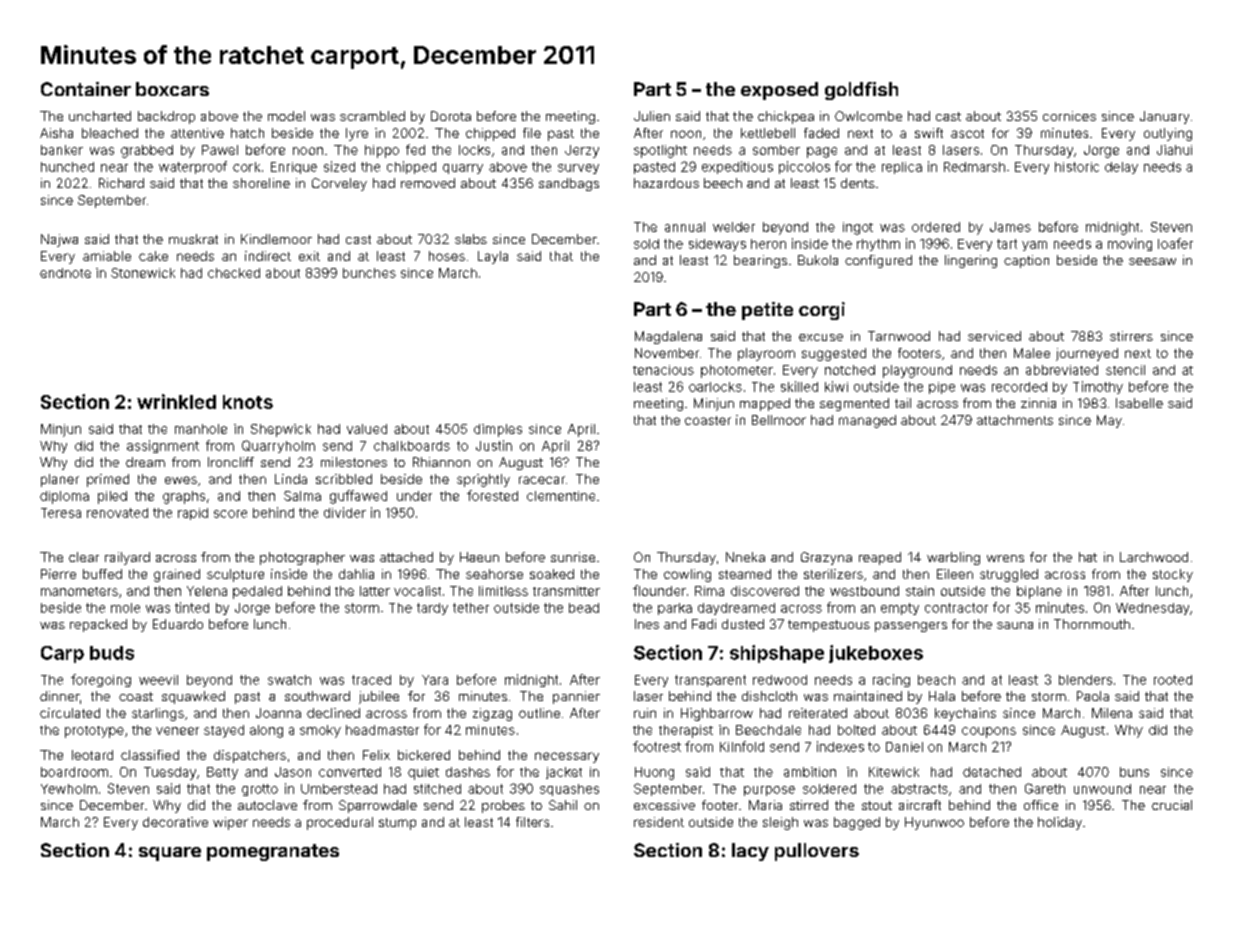 The image size is (1233, 952). I want to click on warbling, so click(953, 558).
